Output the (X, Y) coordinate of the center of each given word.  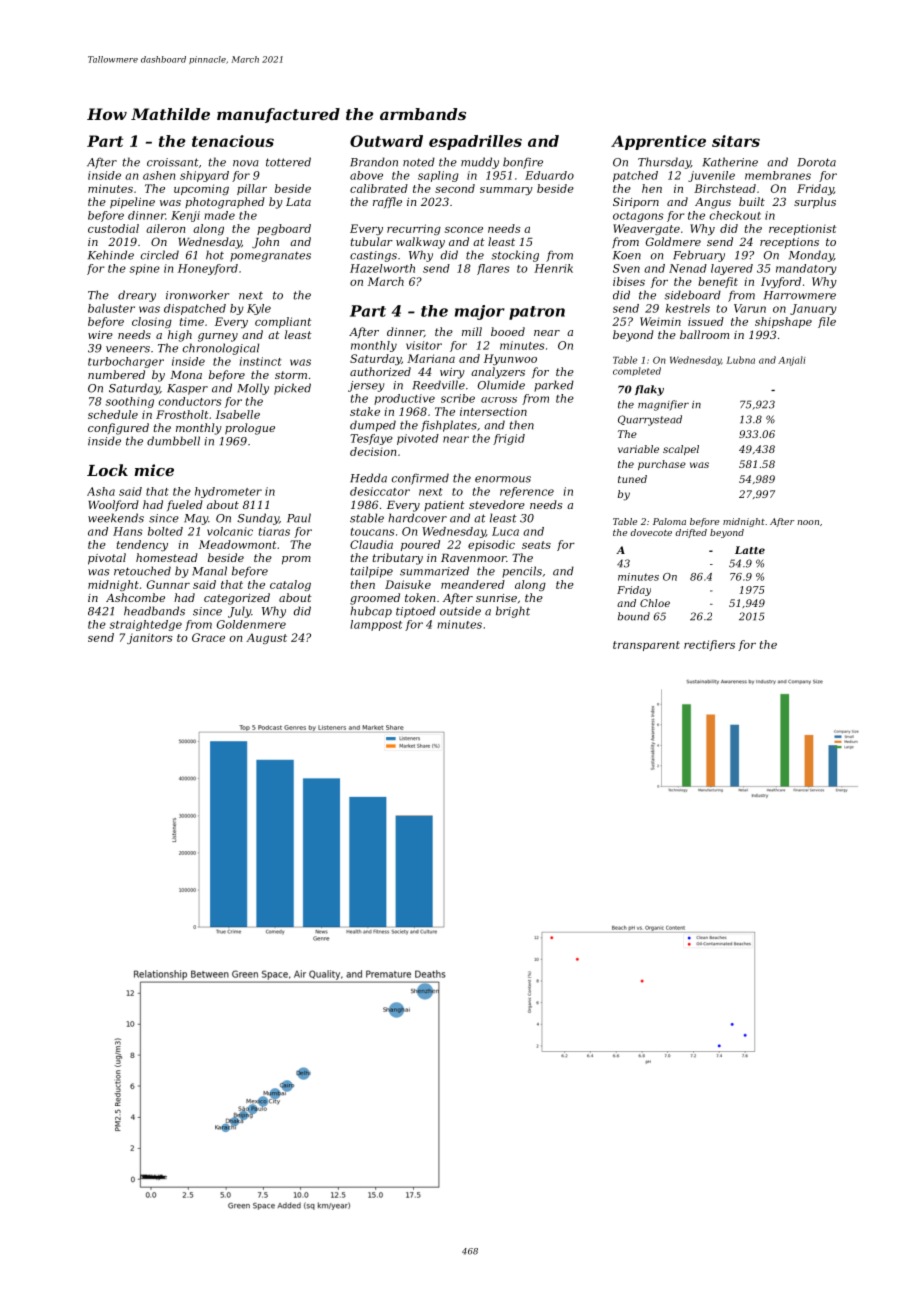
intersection (493, 411)
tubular (372, 241)
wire (100, 335)
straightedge (146, 625)
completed (637, 371)
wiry (452, 373)
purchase (662, 465)
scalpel (681, 450)
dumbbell (173, 441)
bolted (165, 531)
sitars (736, 141)
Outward (386, 141)
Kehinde (111, 255)
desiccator (380, 491)
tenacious (233, 141)
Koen (627, 255)
